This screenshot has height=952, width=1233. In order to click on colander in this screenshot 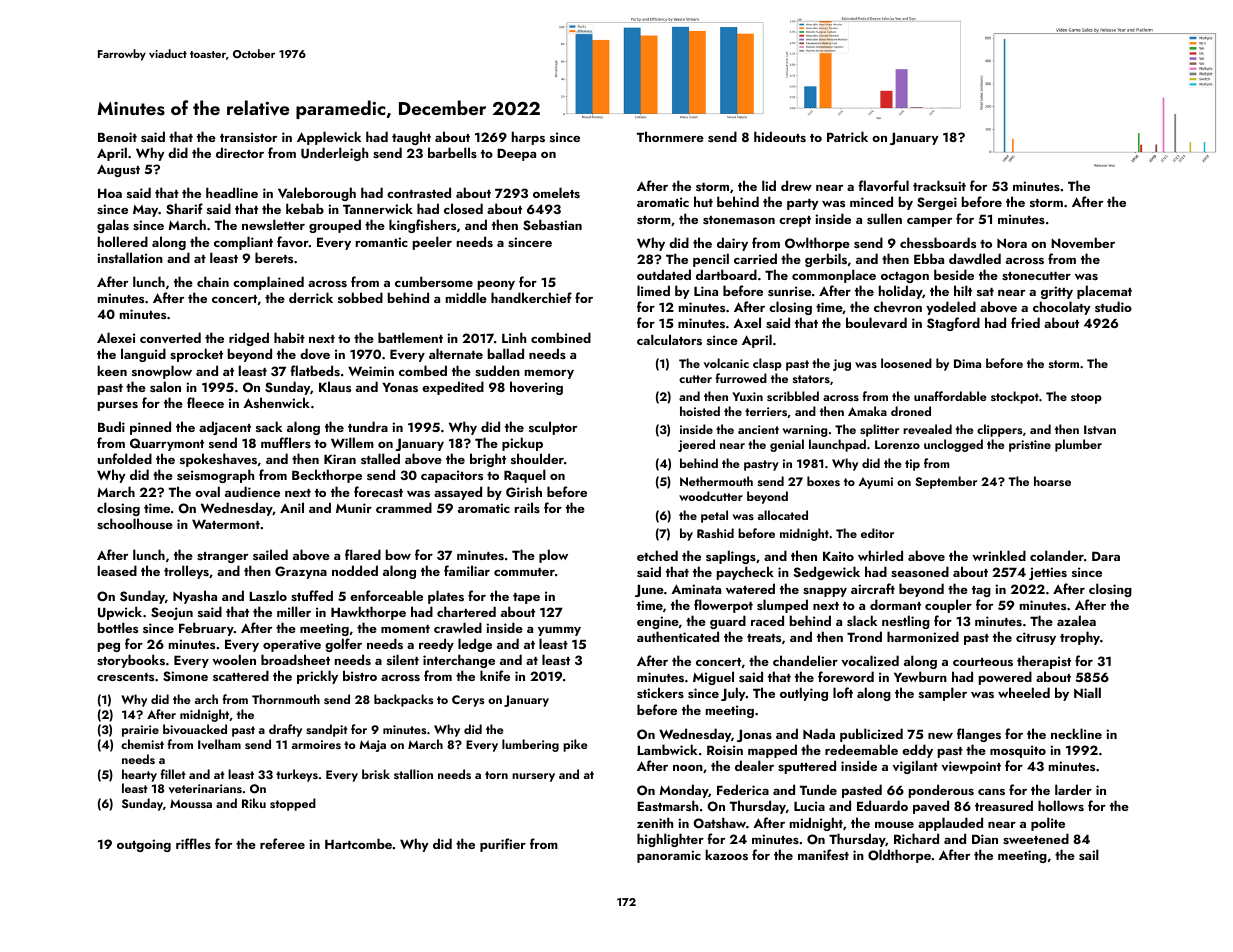, I will do `click(1057, 555)`.
